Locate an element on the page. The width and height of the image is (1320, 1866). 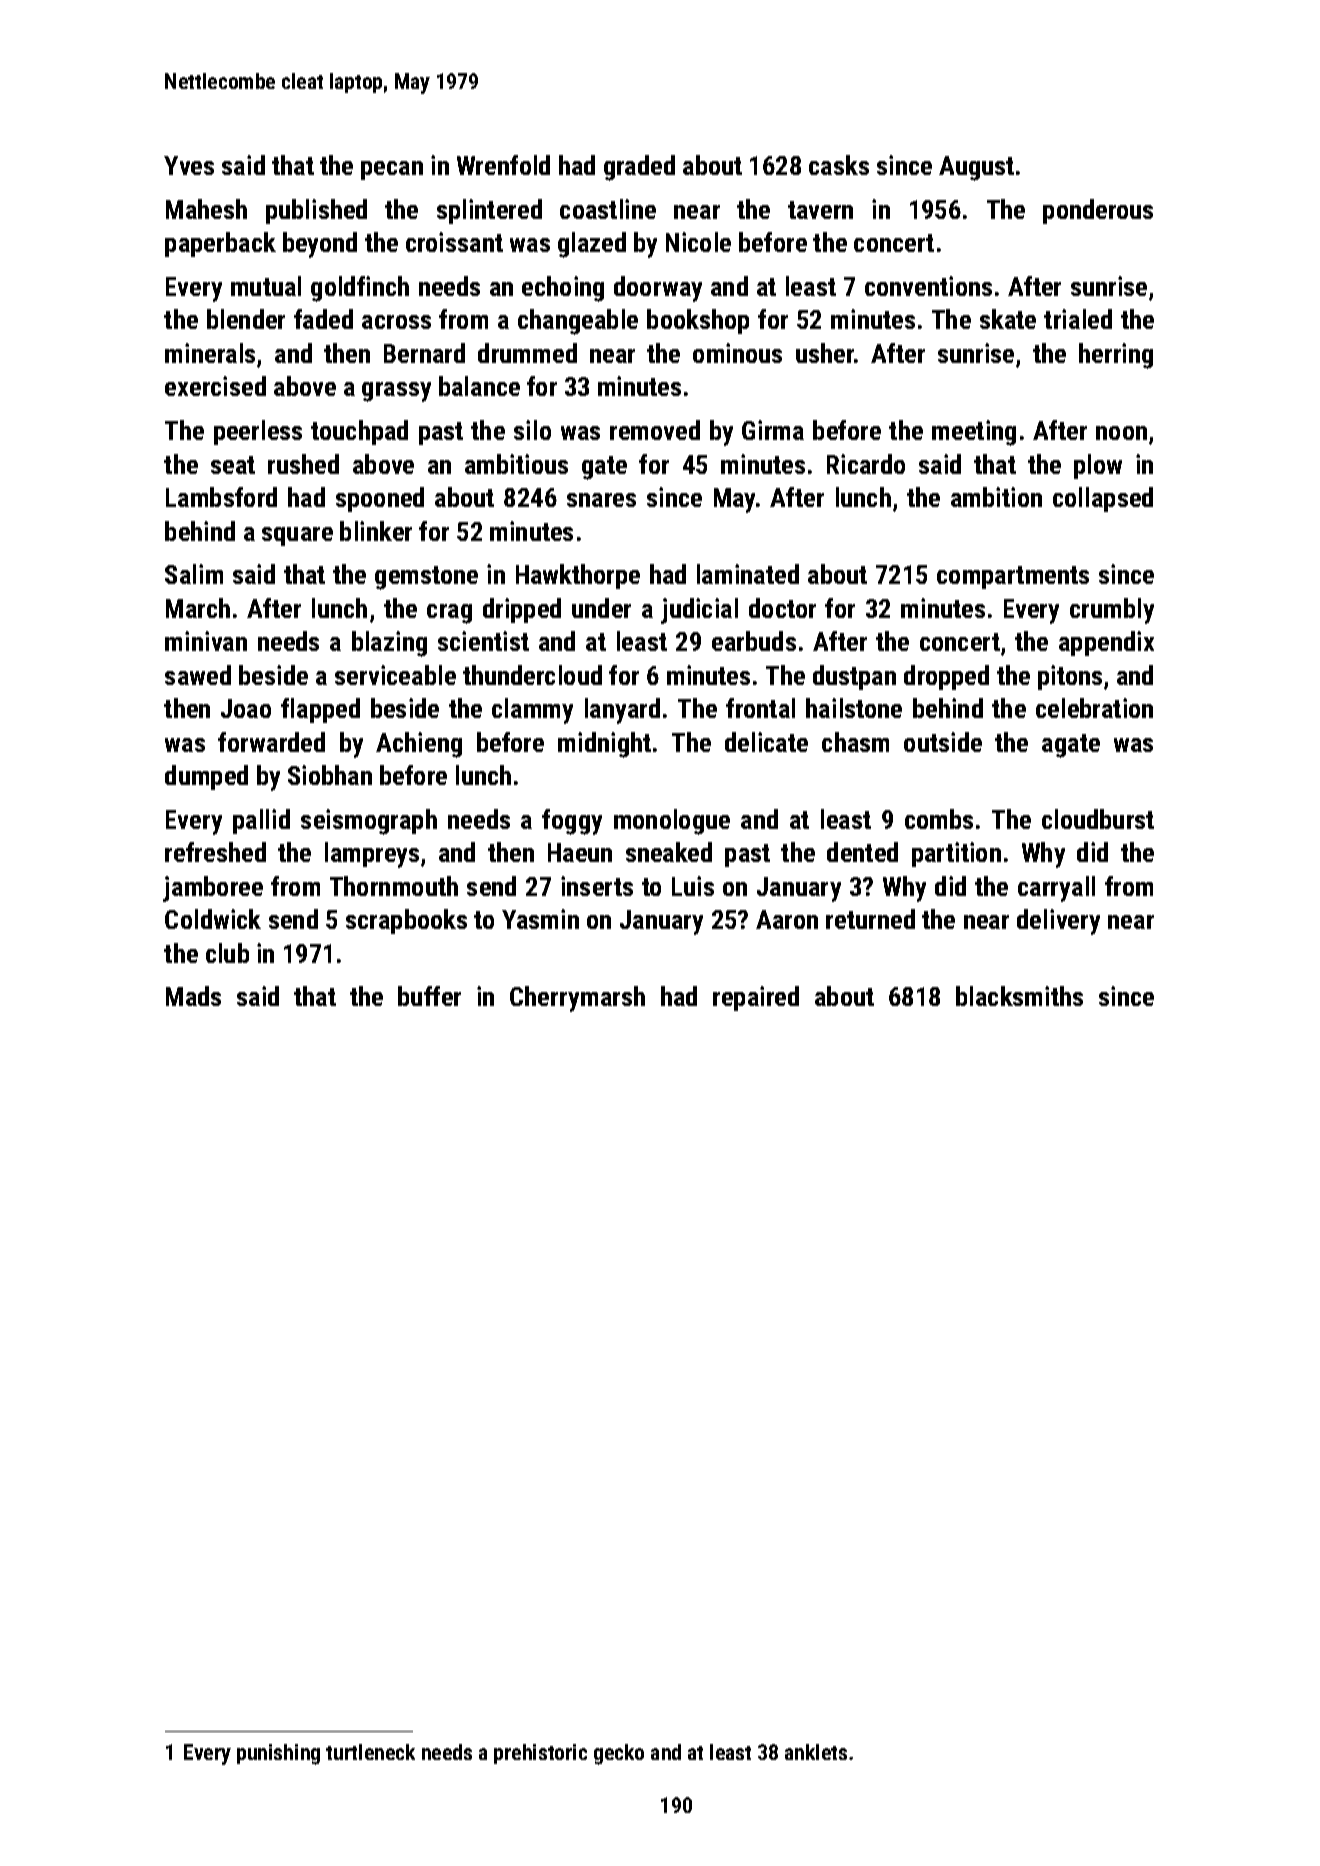
anklets is located at coordinates (816, 1752).
